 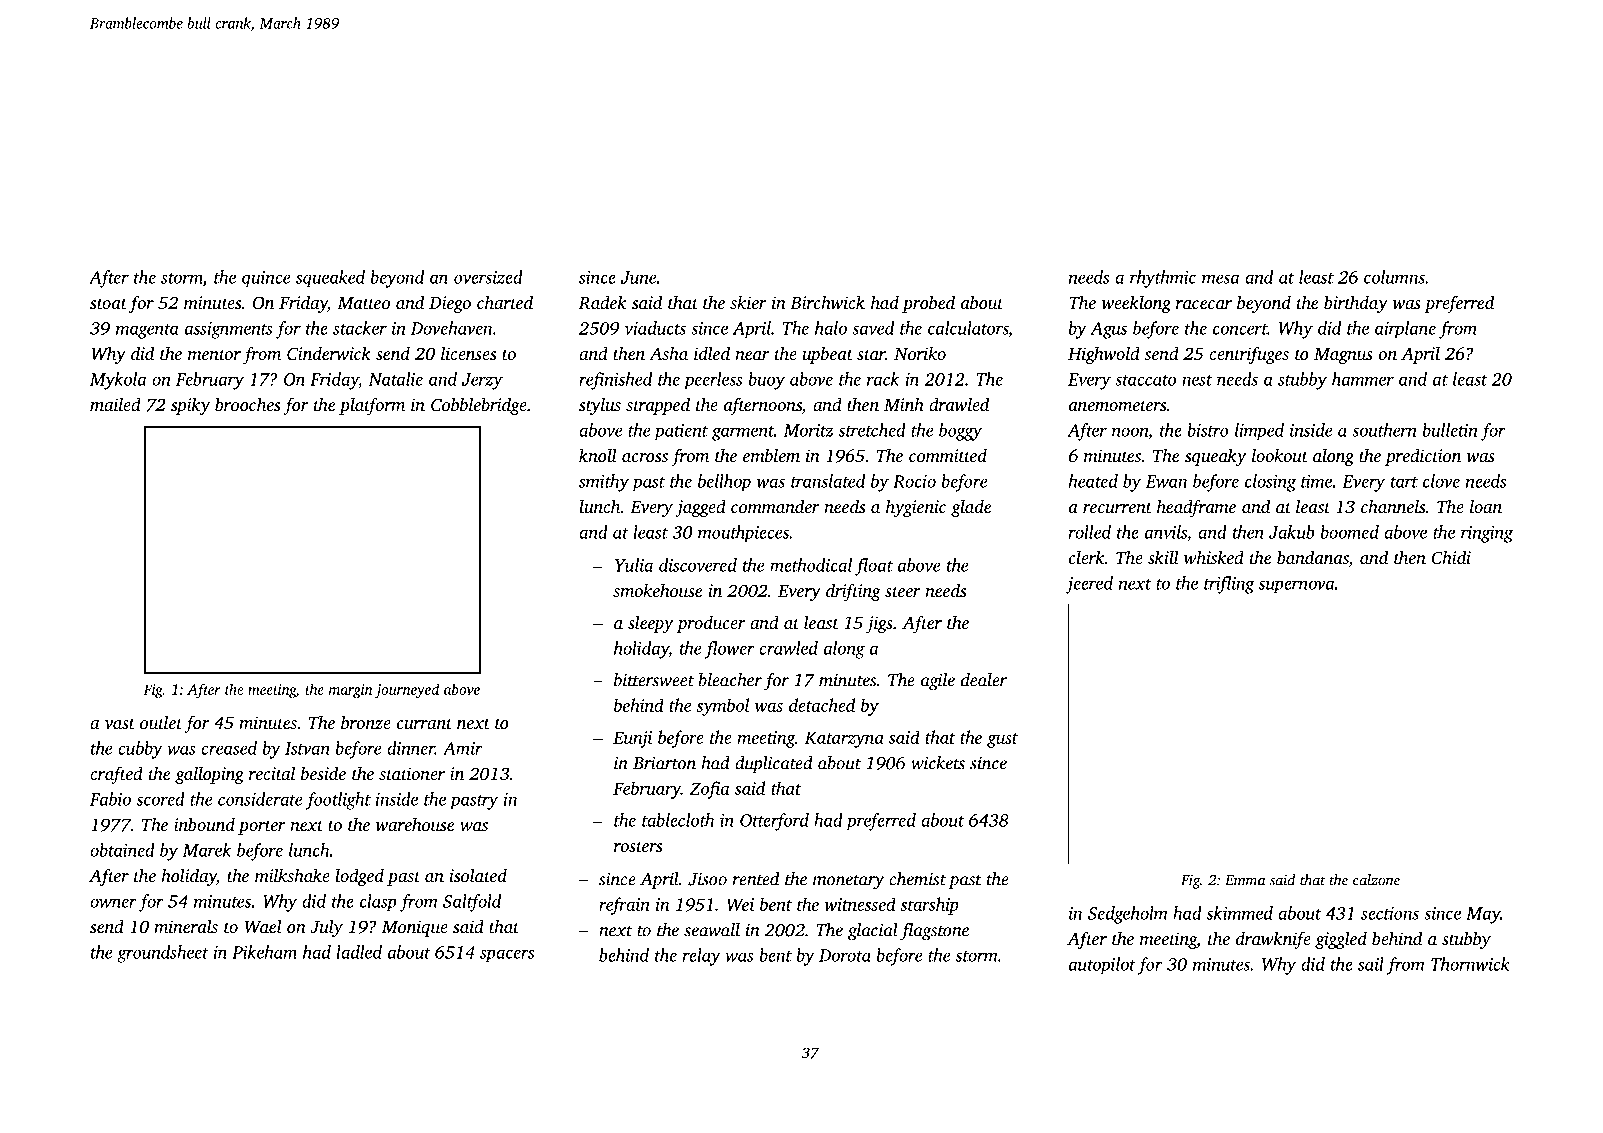 I want to click on Yulia, so click(x=634, y=565).
